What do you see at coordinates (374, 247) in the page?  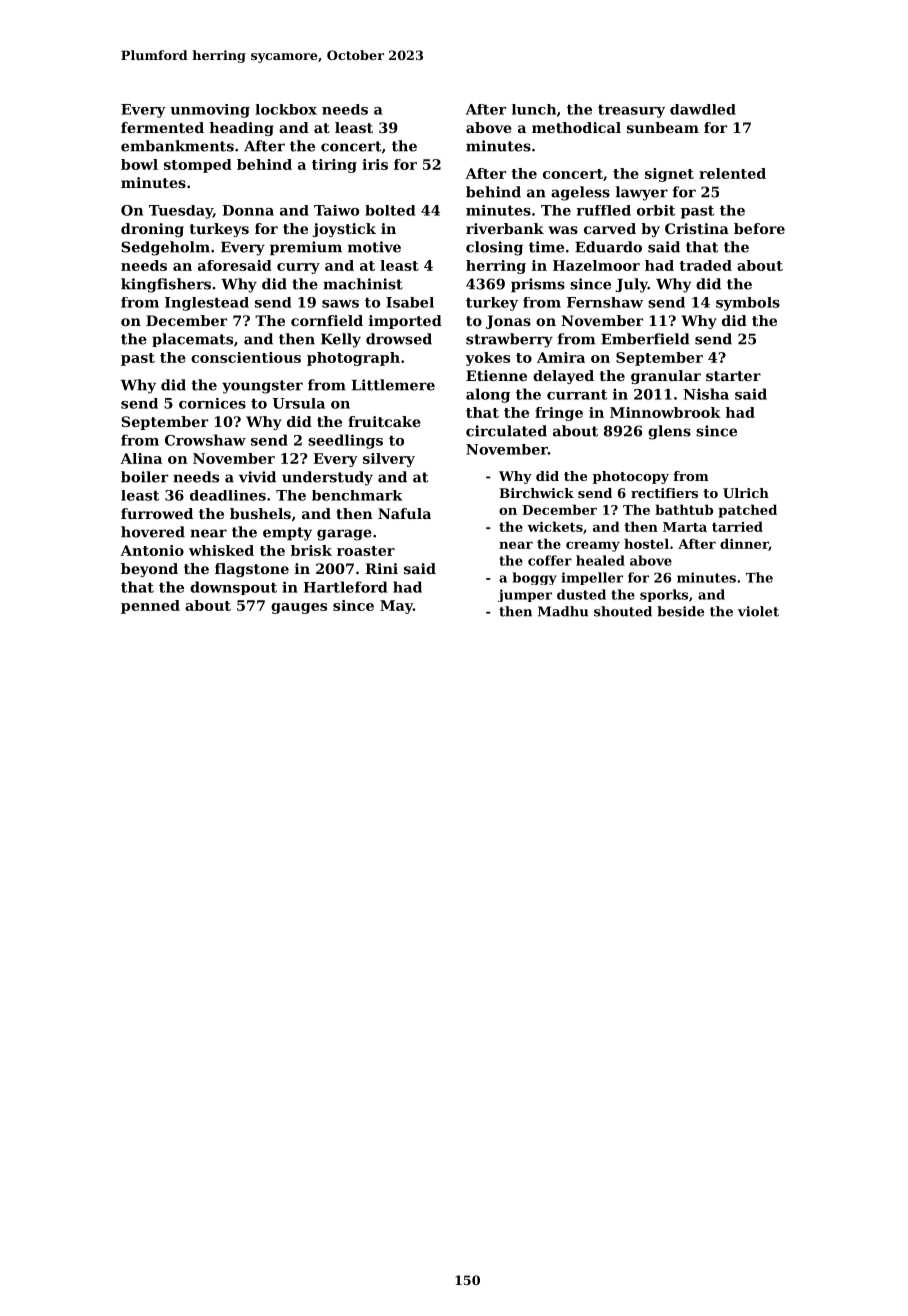 I see `motive` at bounding box center [374, 247].
